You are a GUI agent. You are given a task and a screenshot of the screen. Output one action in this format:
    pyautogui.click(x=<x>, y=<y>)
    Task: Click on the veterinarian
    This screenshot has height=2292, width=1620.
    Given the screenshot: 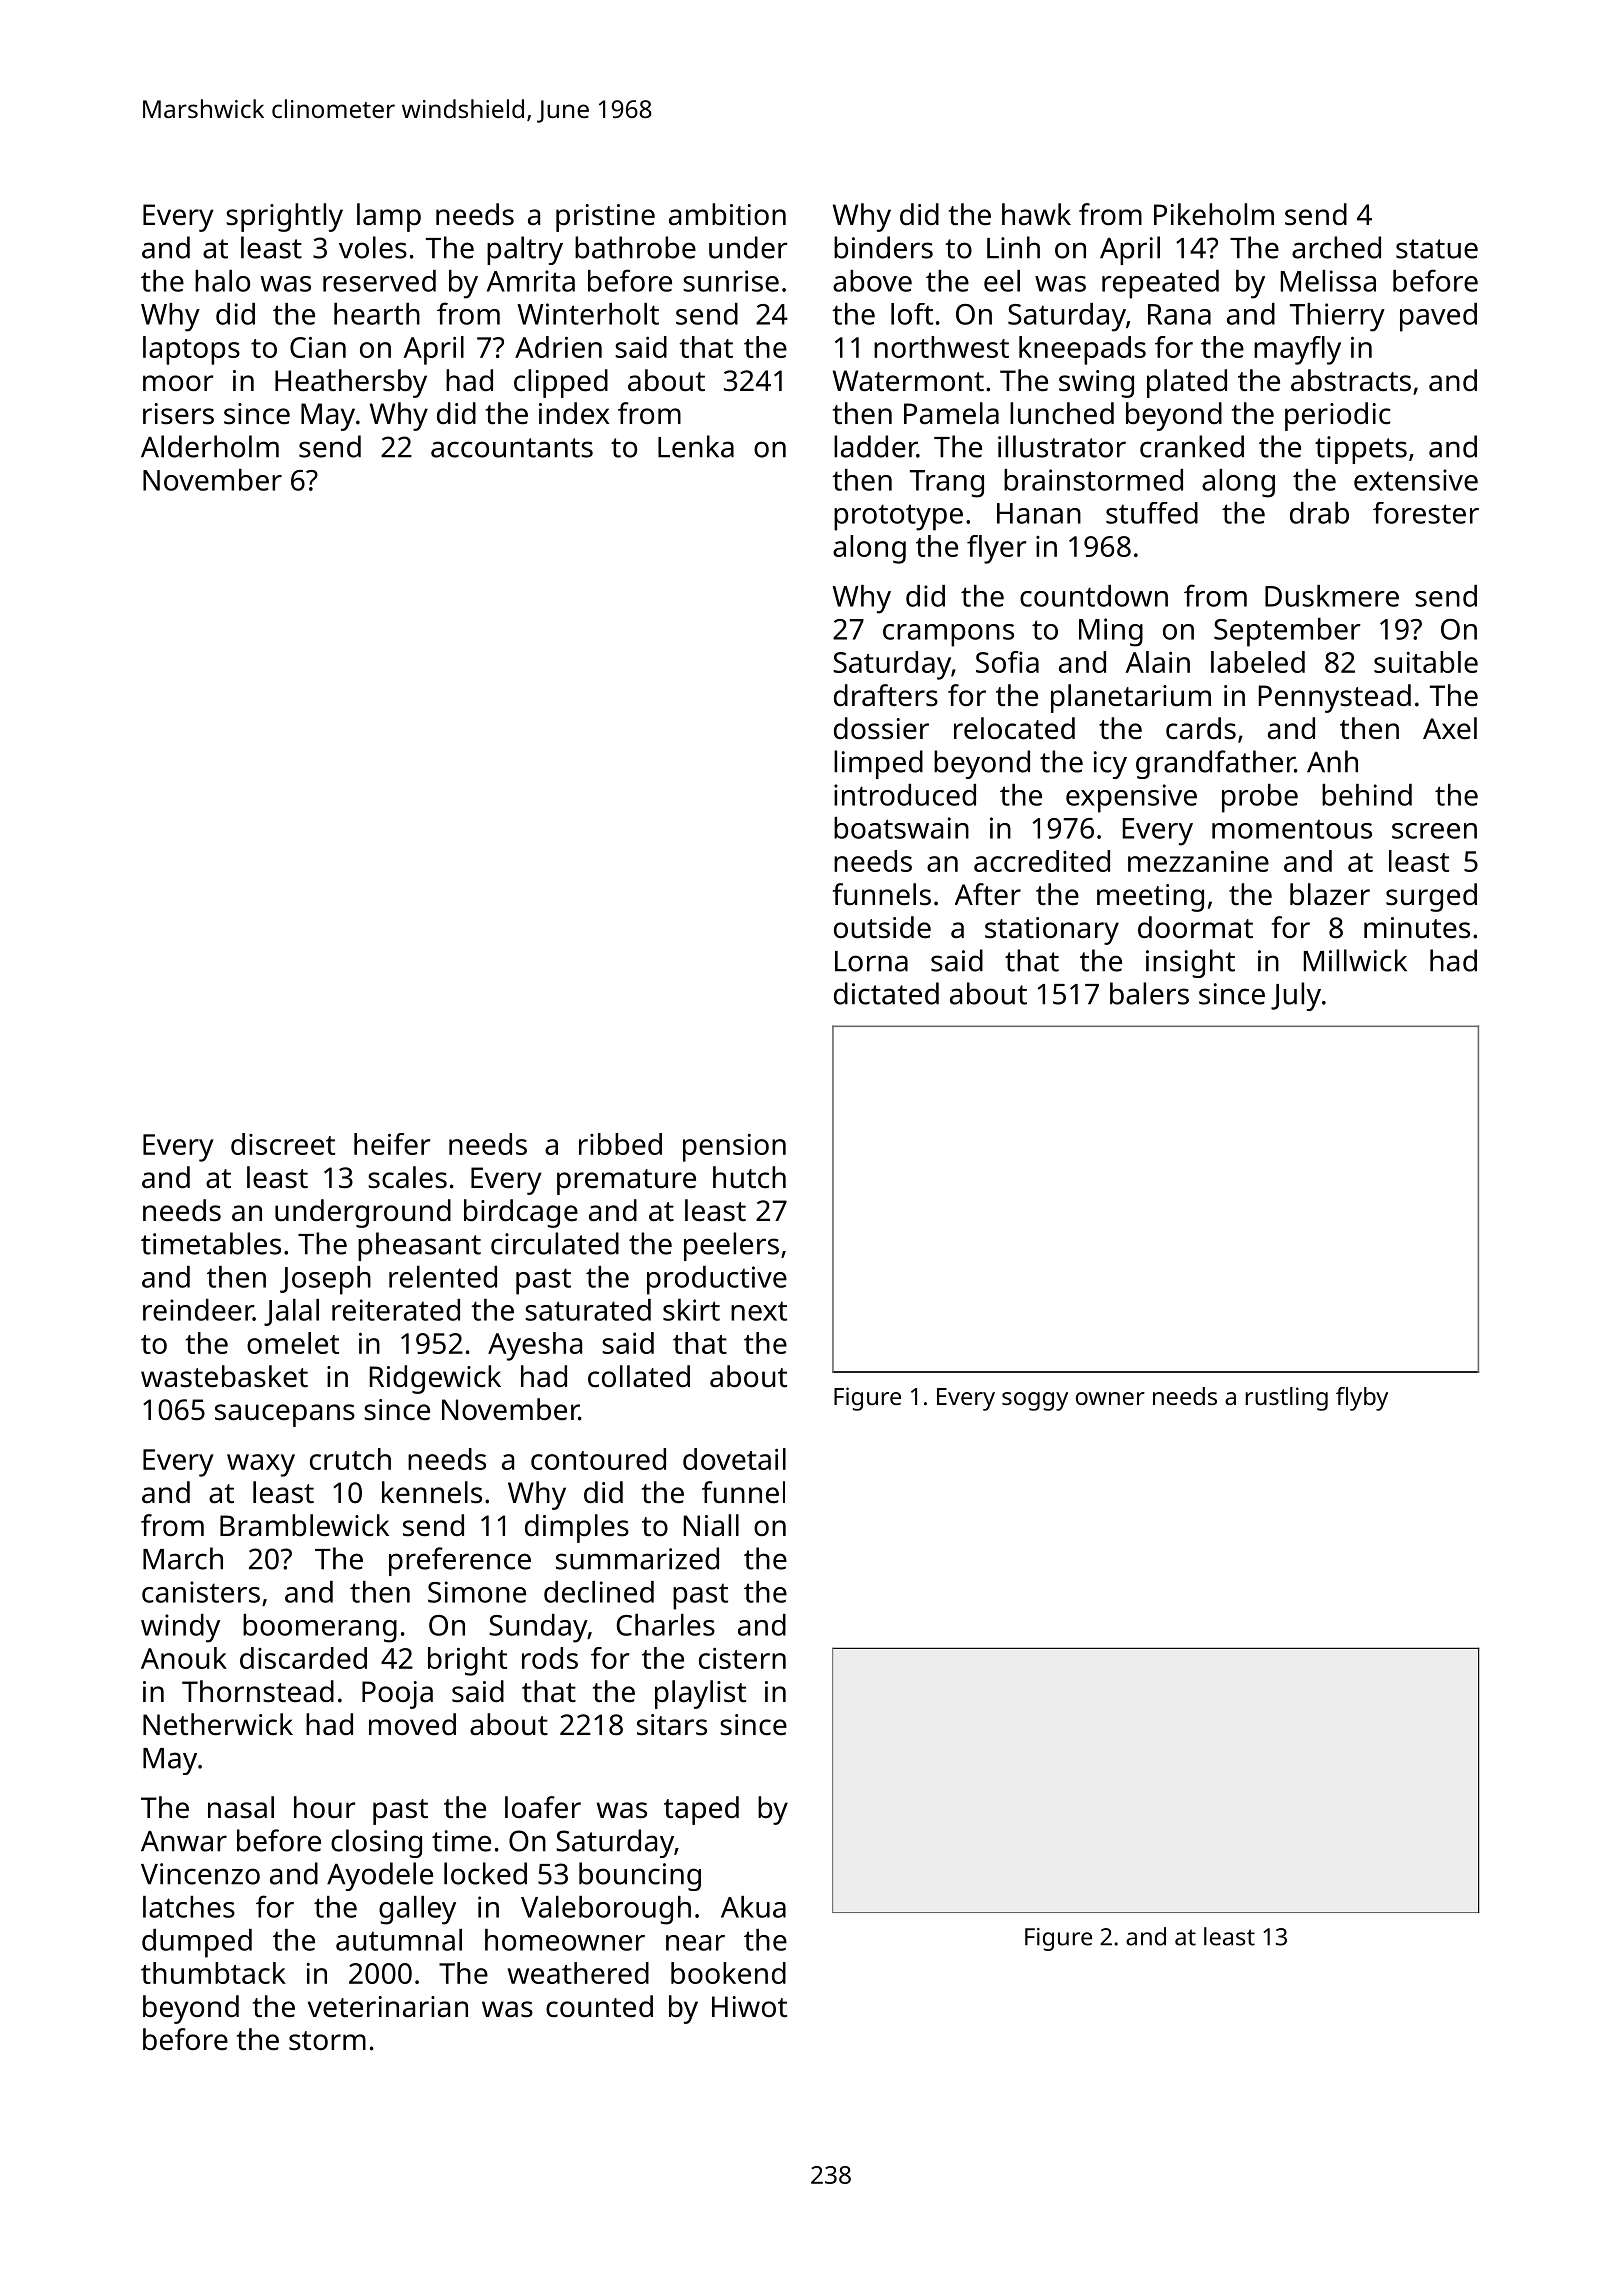 What is the action you would take?
    pyautogui.click(x=388, y=2007)
